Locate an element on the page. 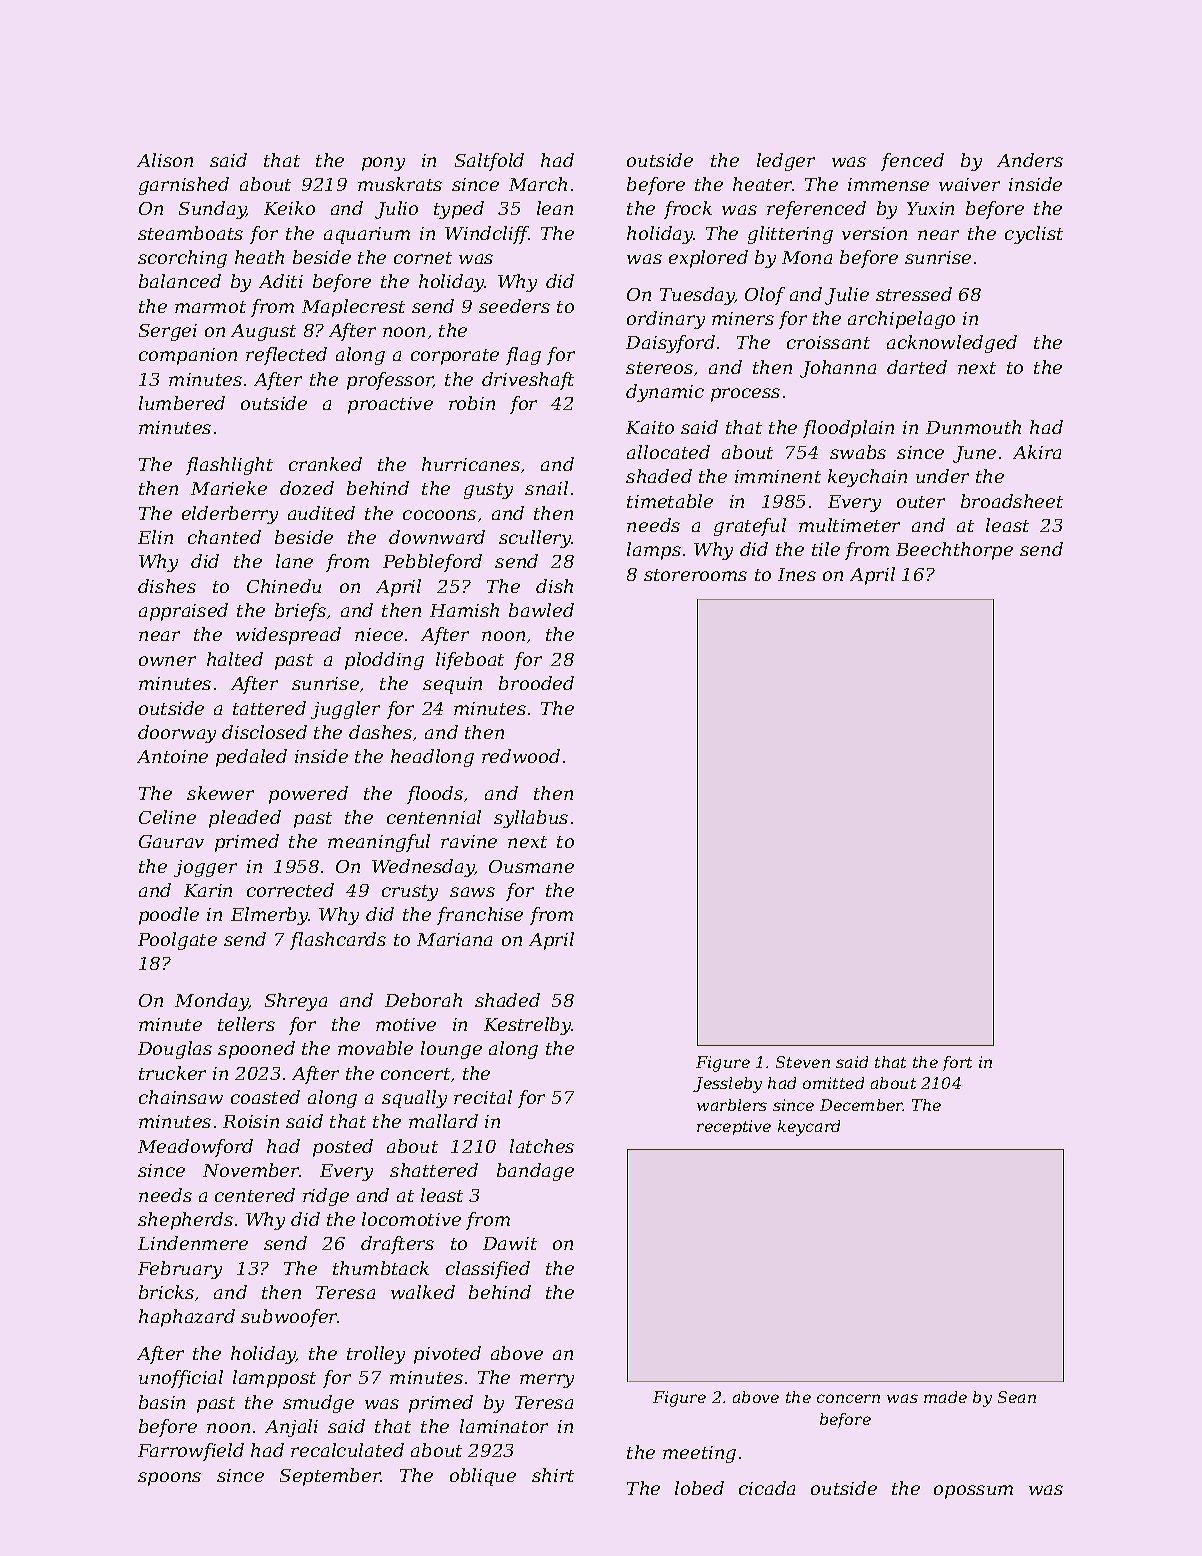  fort is located at coordinates (957, 1063).
